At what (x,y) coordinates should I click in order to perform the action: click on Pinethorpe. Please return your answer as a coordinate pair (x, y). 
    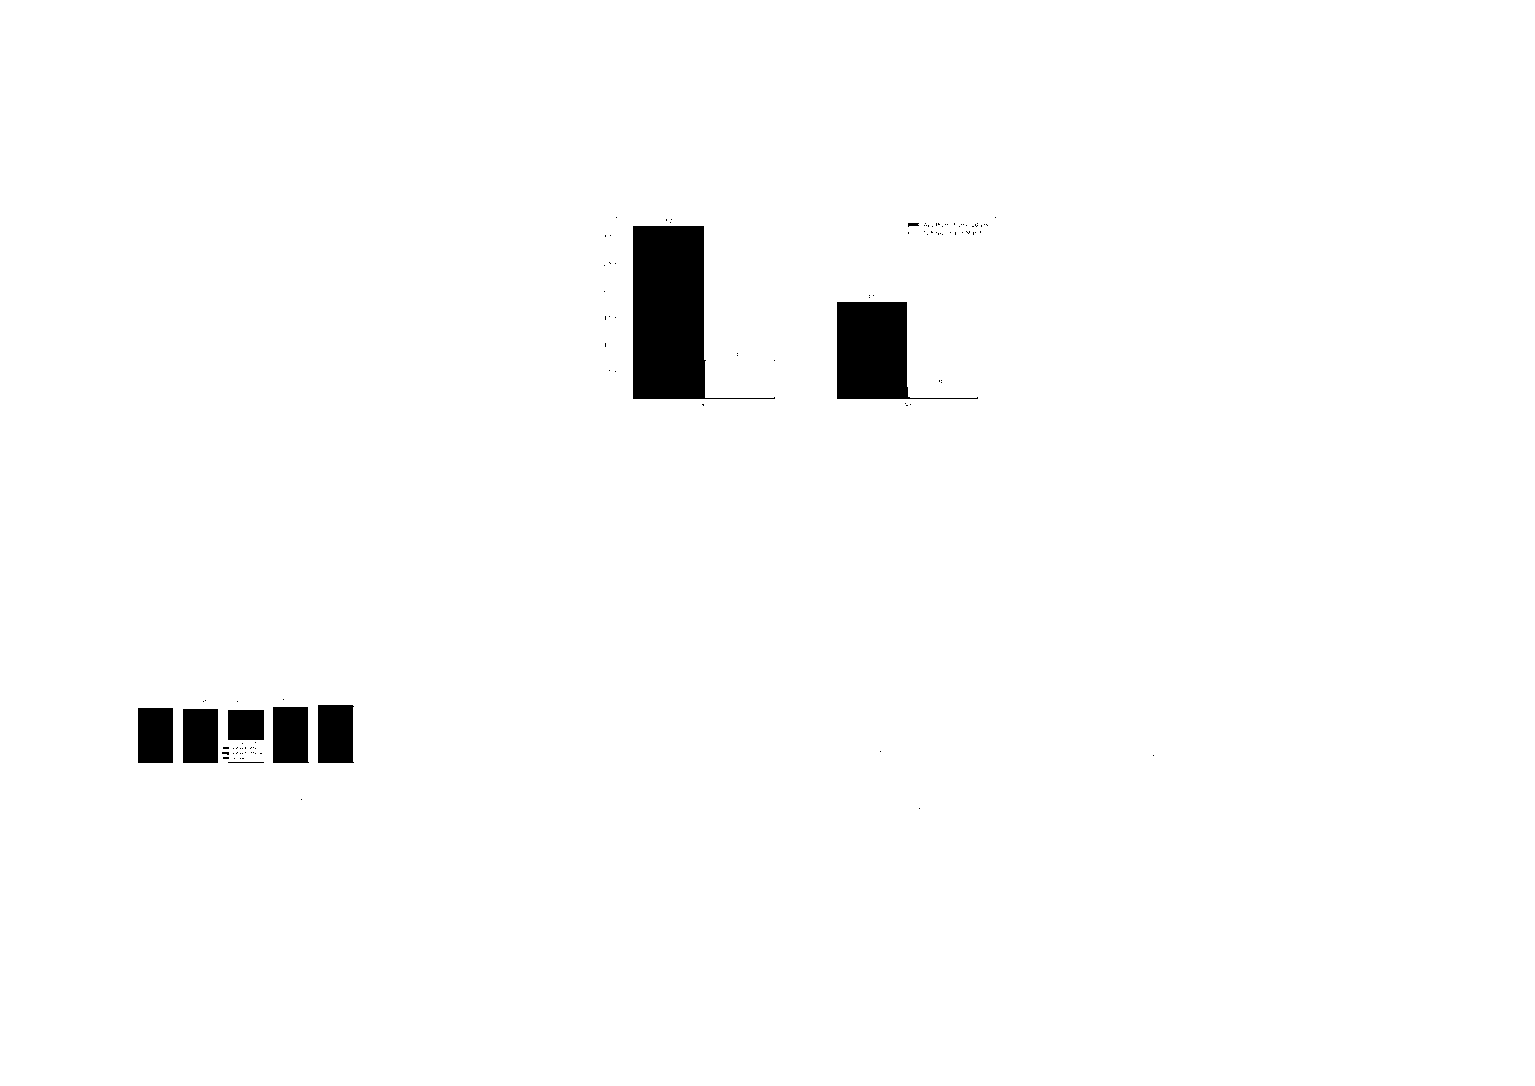
    Looking at the image, I should click on (143, 537).
